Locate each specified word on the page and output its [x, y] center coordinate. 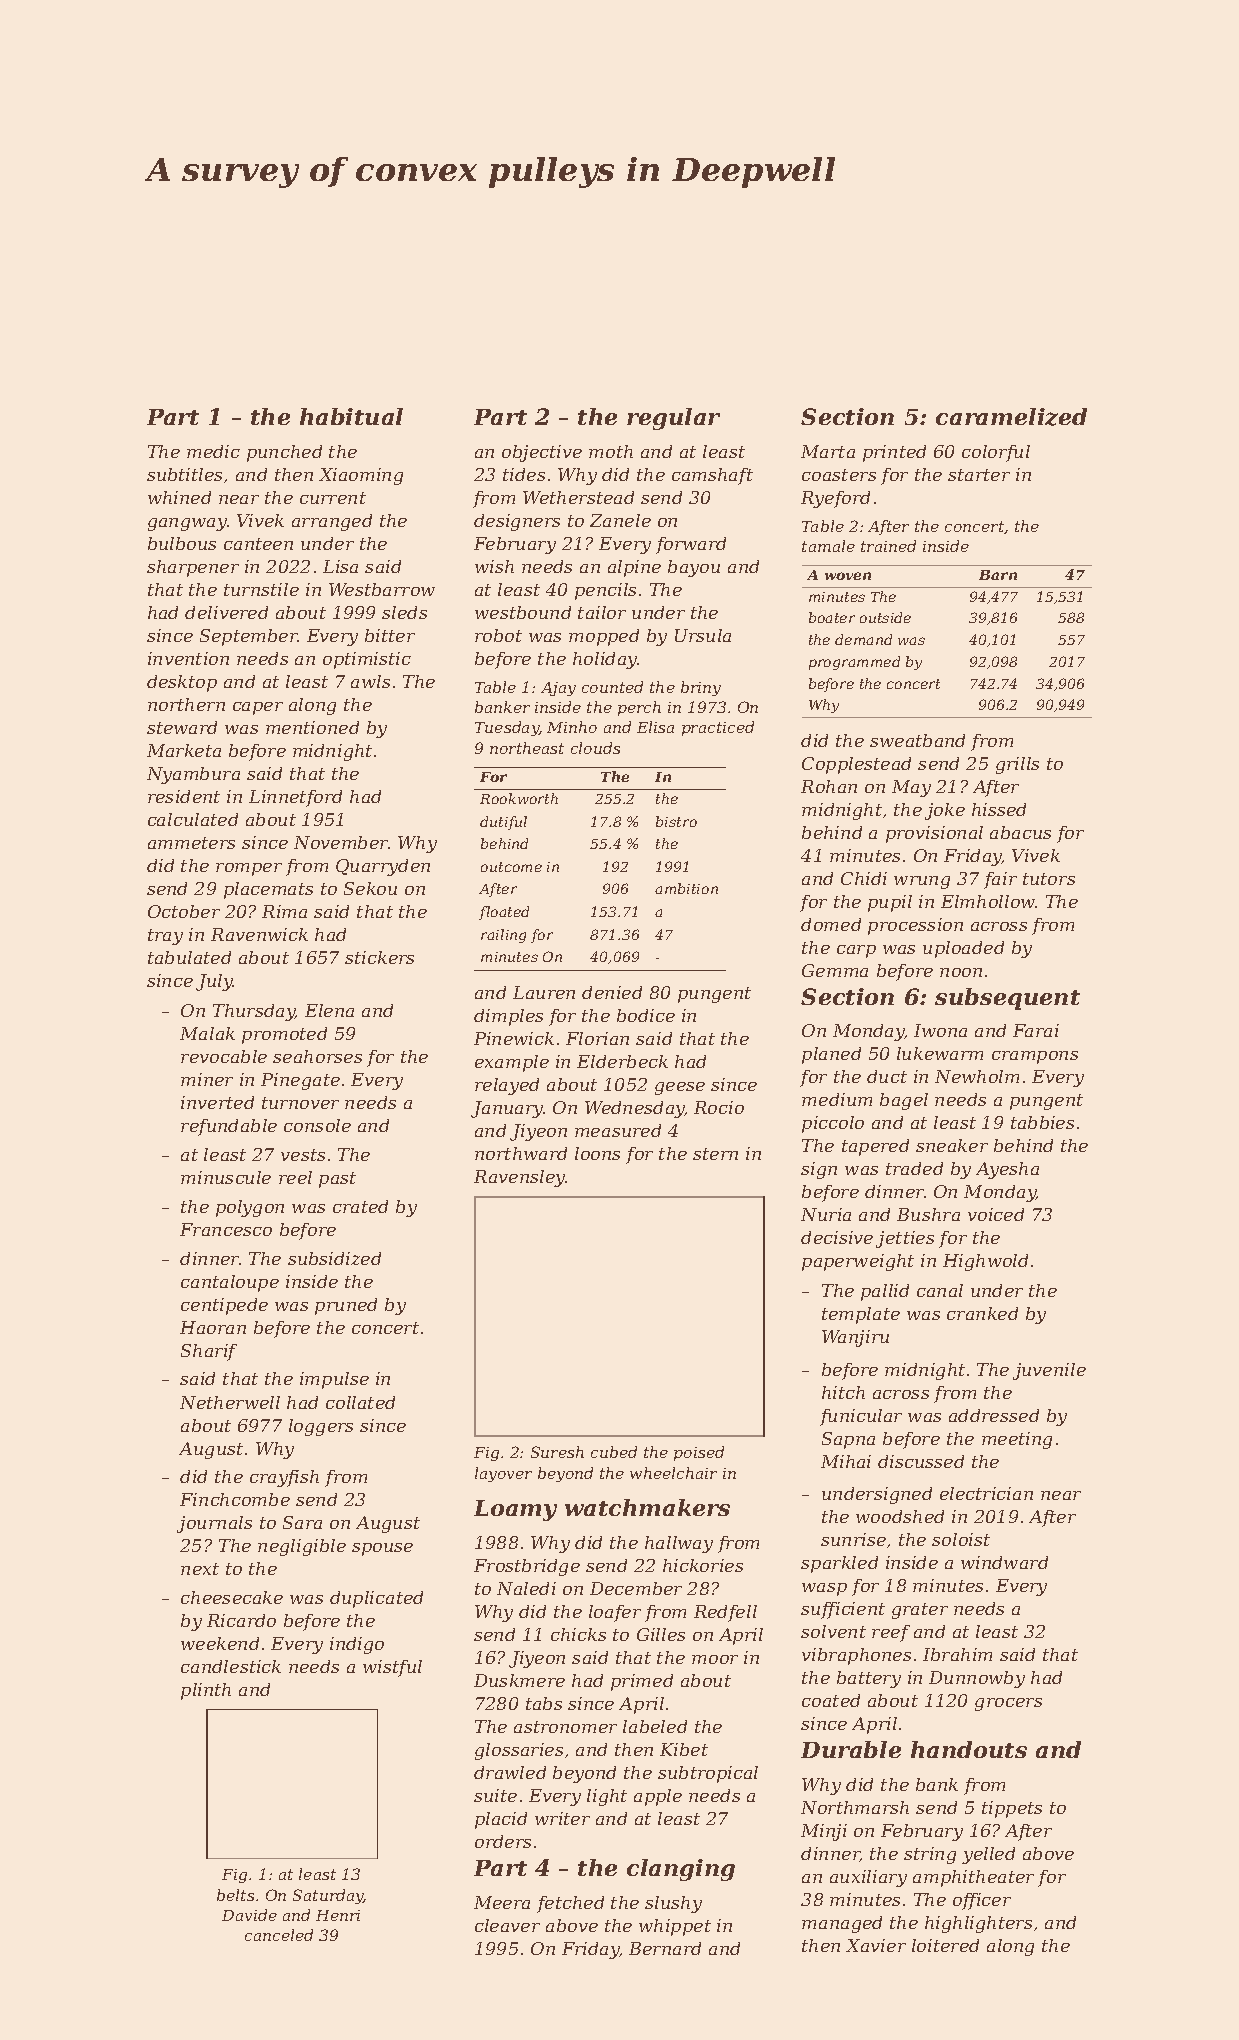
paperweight [858, 1262]
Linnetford [295, 798]
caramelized [1011, 417]
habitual [351, 416]
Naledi [526, 1588]
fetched [570, 1904]
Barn [998, 575]
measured [618, 1130]
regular [673, 419]
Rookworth [519, 798]
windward [1004, 1562]
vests [303, 1155]
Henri [338, 1915]
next [200, 1569]
